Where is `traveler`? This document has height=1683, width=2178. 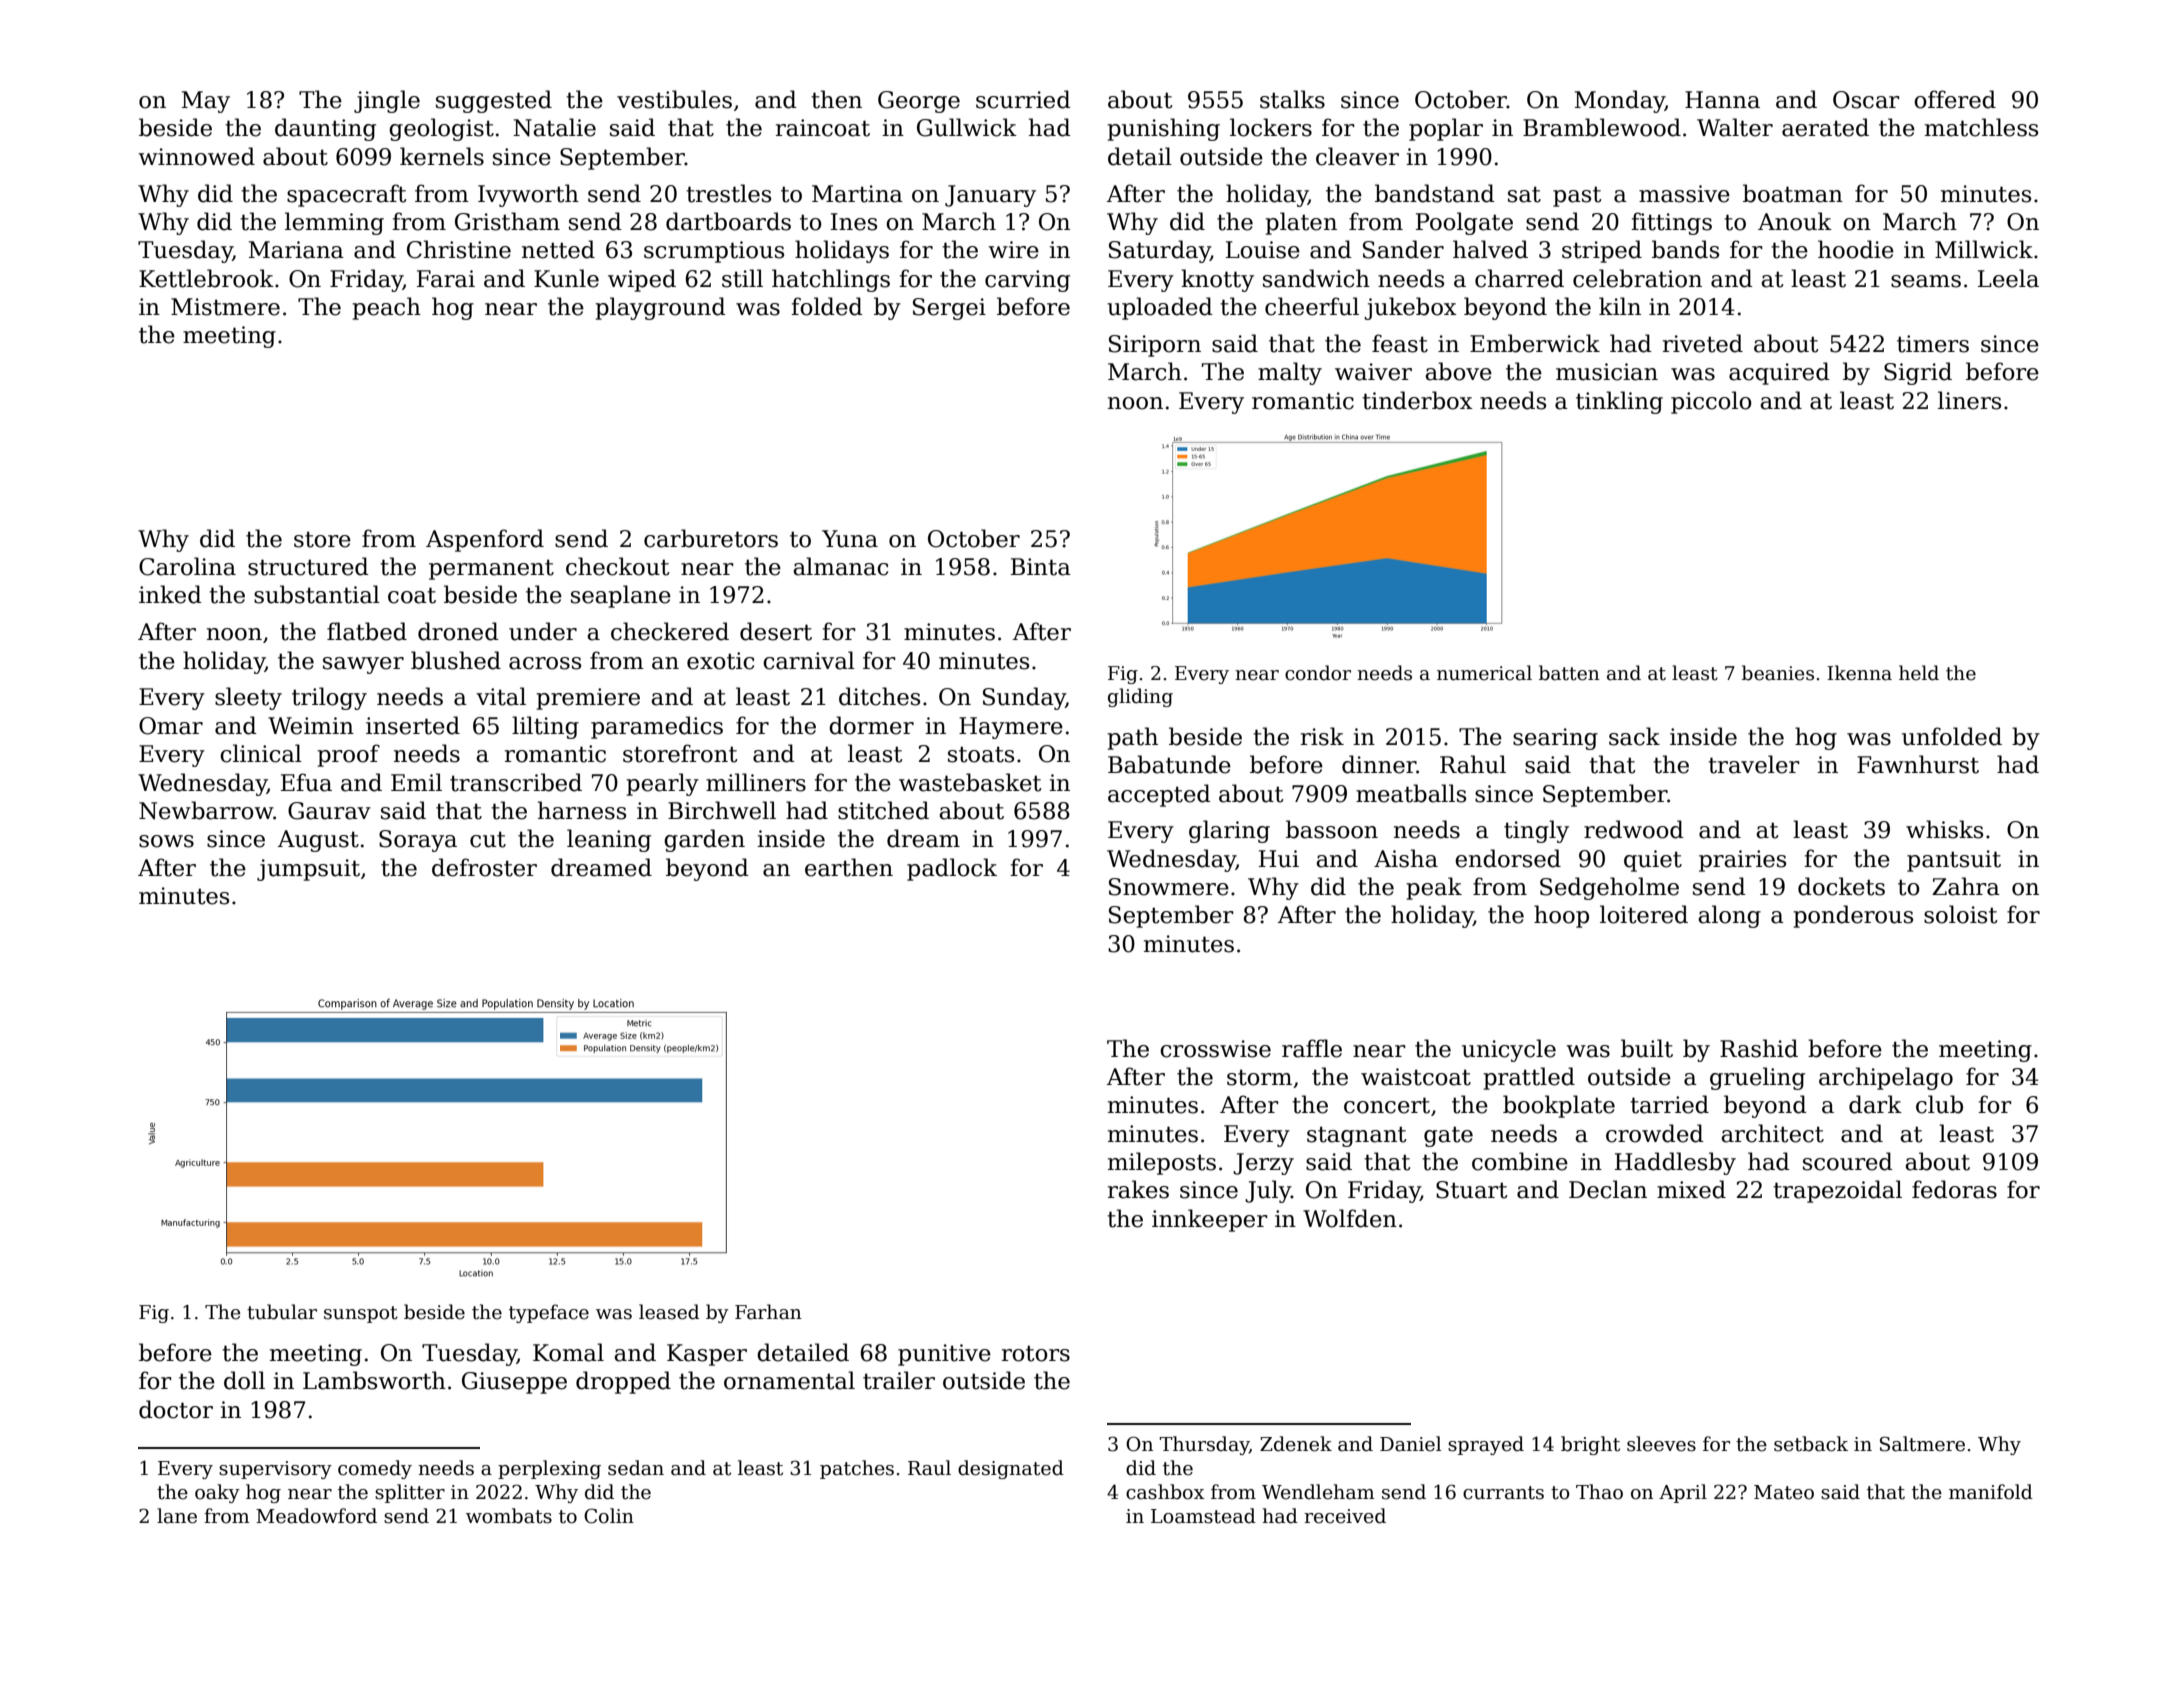
traveler is located at coordinates (1754, 764).
